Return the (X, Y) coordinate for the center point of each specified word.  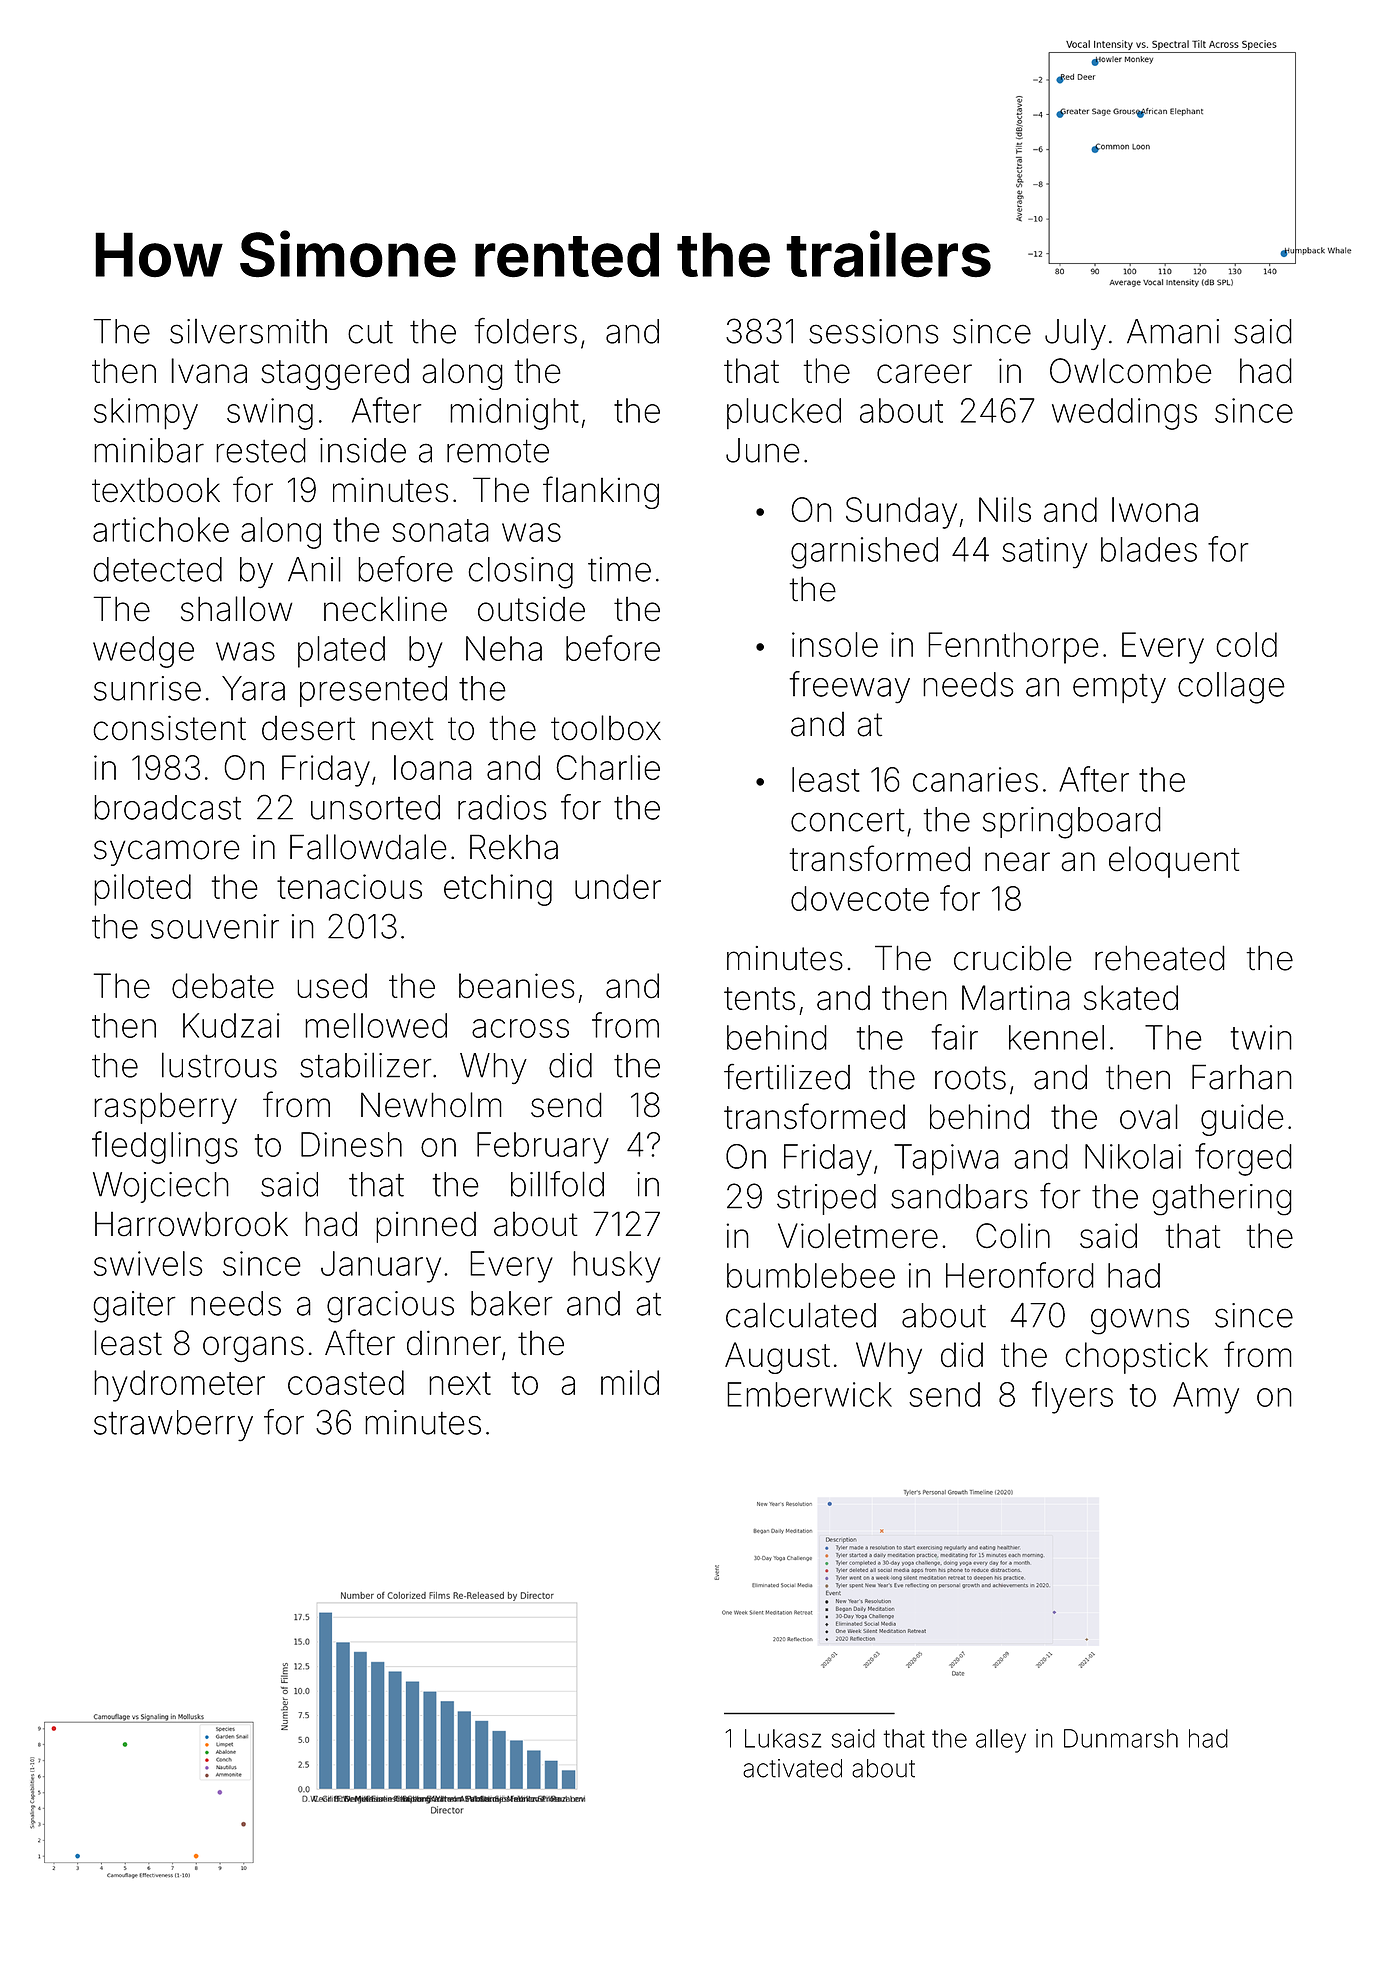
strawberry (173, 1426)
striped (826, 1199)
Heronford (1020, 1275)
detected (157, 569)
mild (630, 1382)
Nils (1005, 509)
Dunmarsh (1121, 1738)
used (332, 986)
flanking (601, 492)
